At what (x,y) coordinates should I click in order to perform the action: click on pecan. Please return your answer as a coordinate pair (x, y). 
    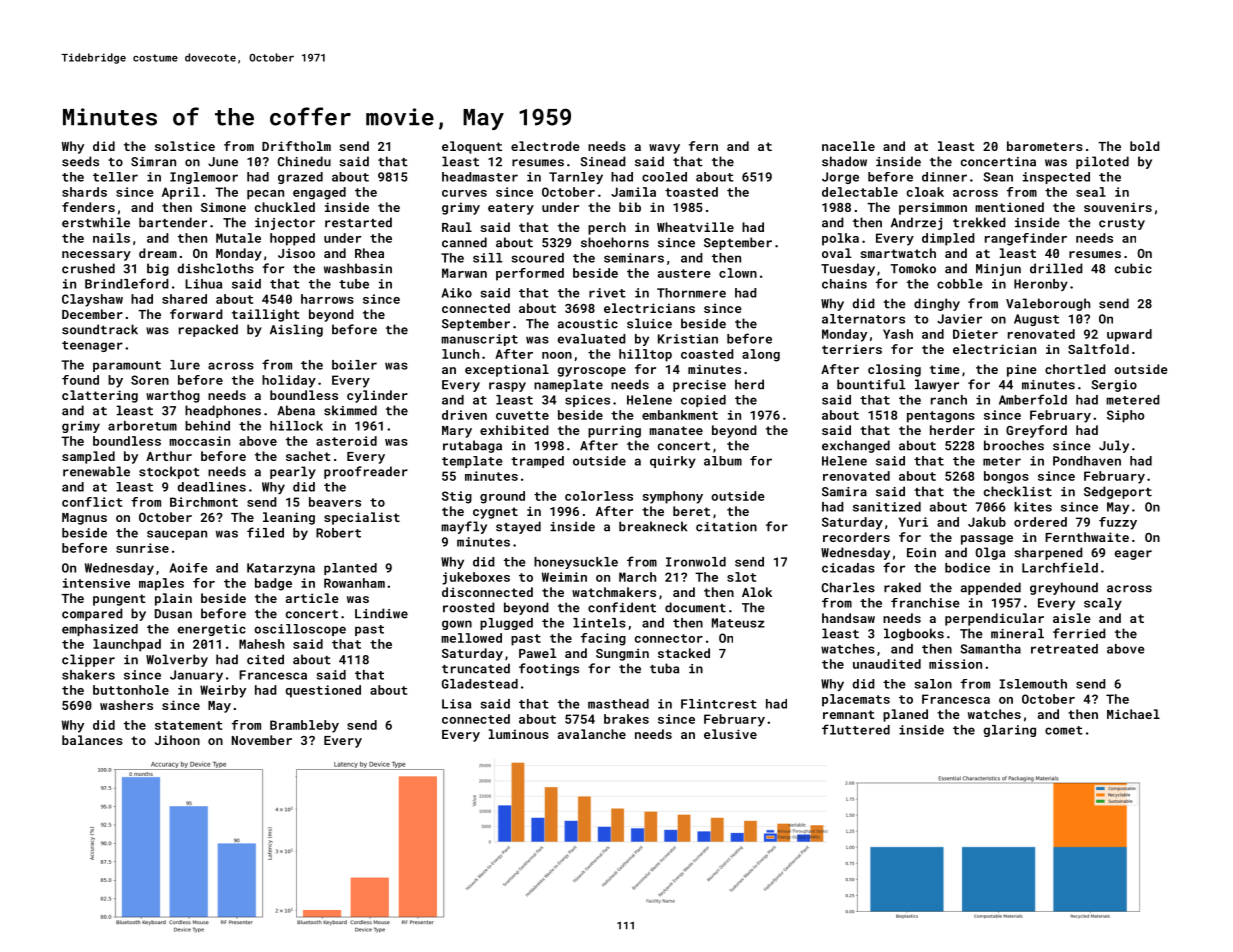
    Looking at the image, I should click on (265, 195).
